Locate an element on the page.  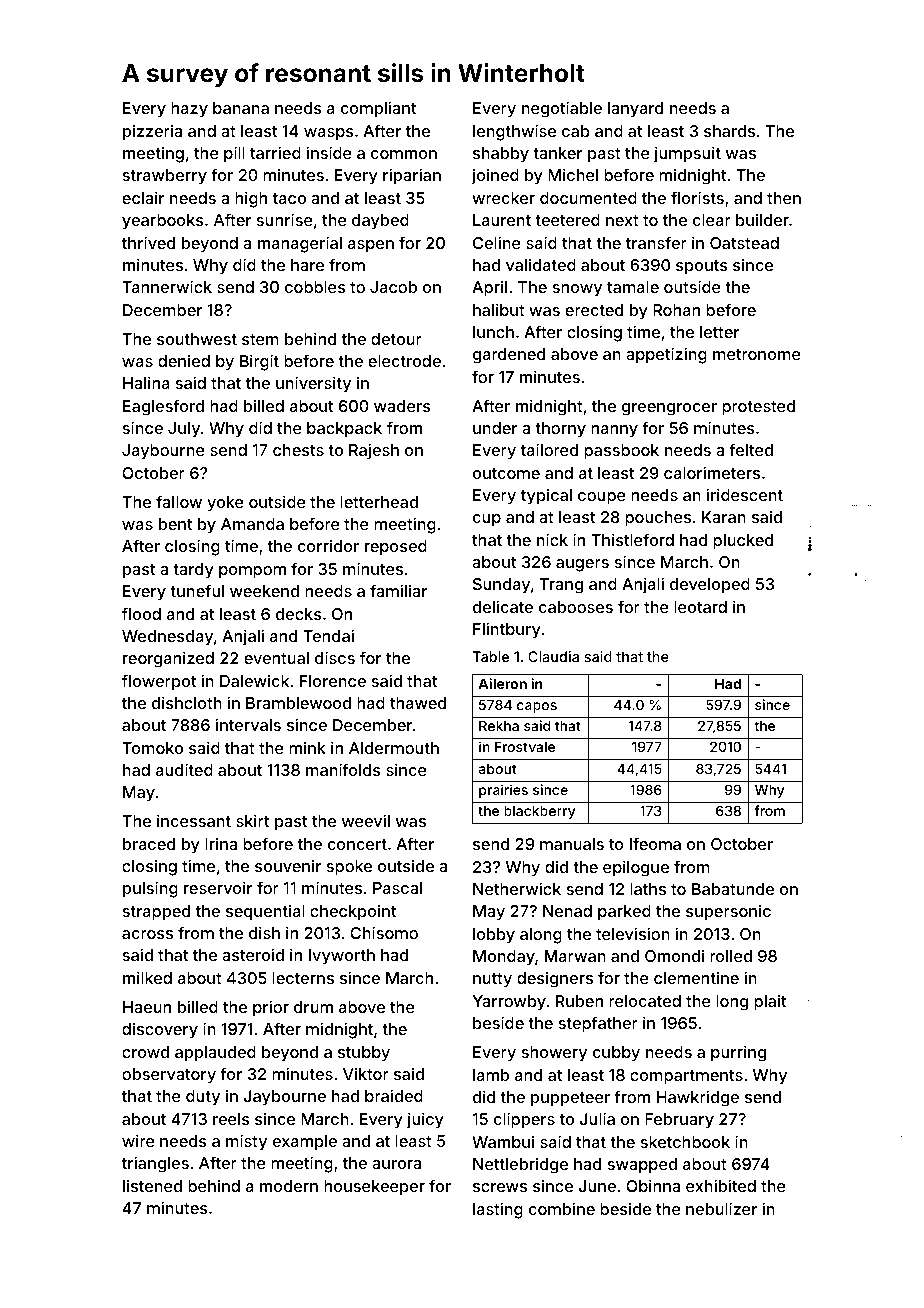
skirt is located at coordinates (252, 820).
